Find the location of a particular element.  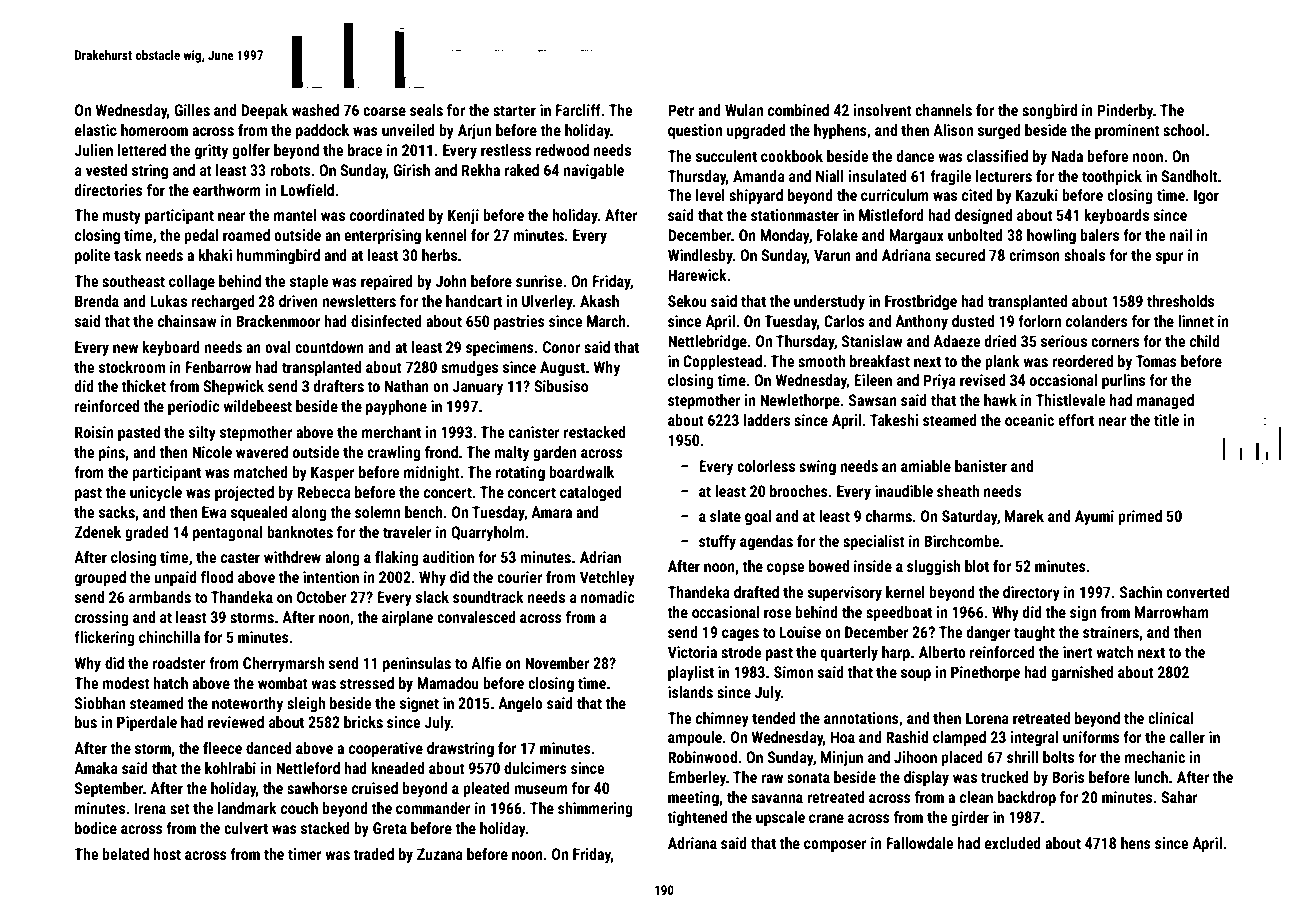

Farcliff is located at coordinates (578, 110).
